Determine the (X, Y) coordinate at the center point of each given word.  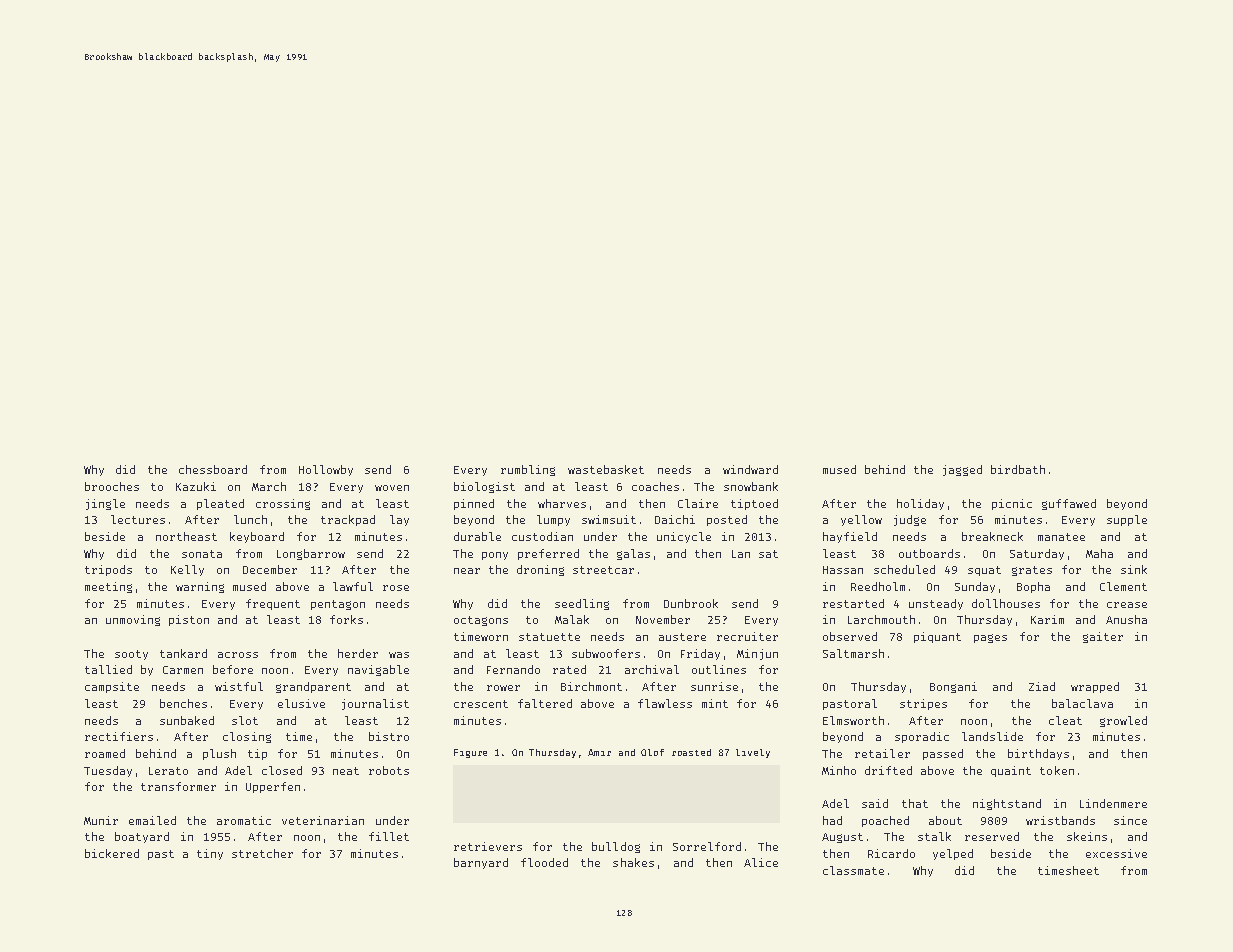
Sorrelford (707, 846)
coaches (655, 486)
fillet (389, 836)
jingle (105, 504)
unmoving (133, 620)
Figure (470, 753)
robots (389, 770)
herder (358, 653)
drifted (888, 770)
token (1057, 770)
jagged (962, 470)
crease (1127, 605)
